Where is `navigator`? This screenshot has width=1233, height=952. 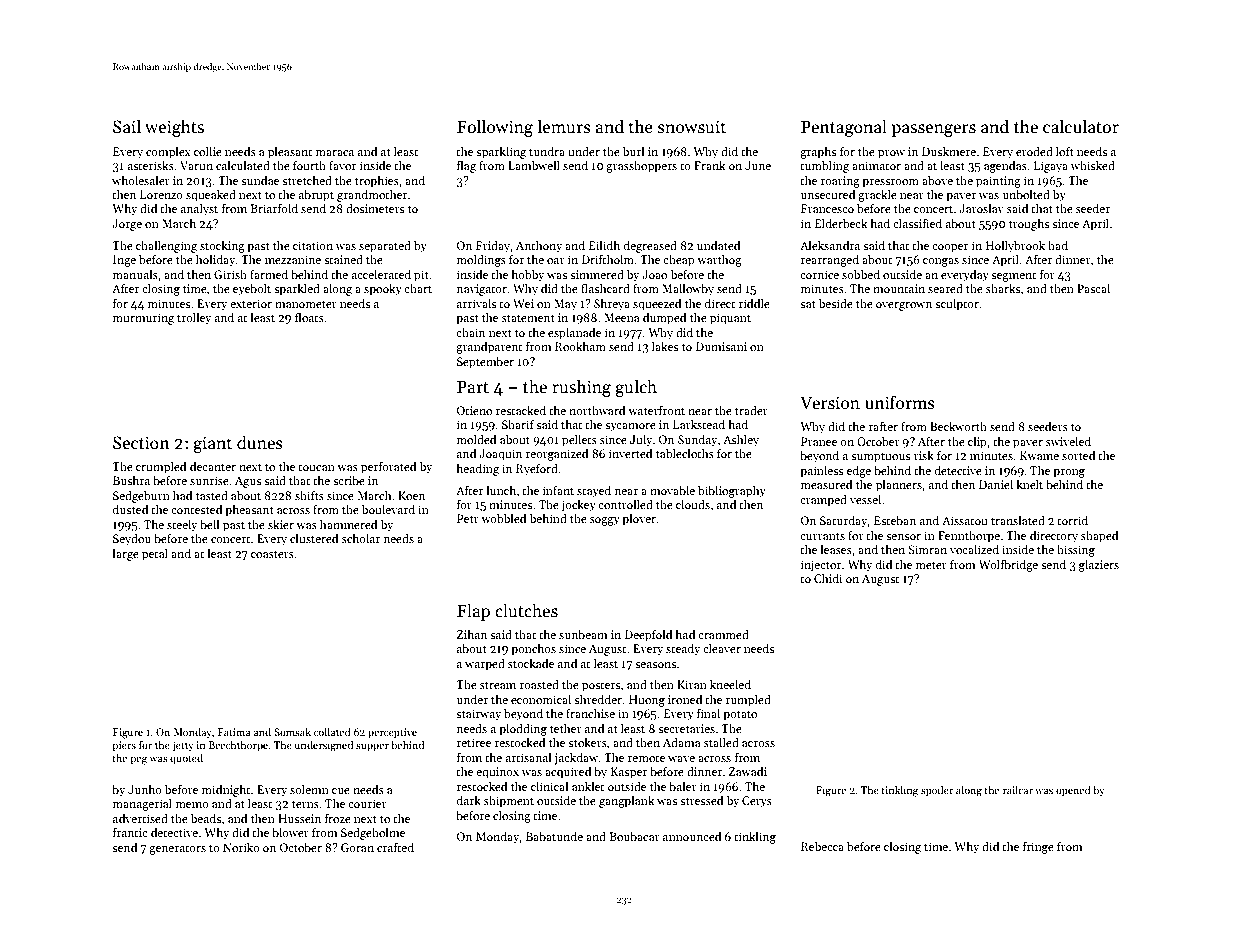 navigator is located at coordinates (482, 290).
